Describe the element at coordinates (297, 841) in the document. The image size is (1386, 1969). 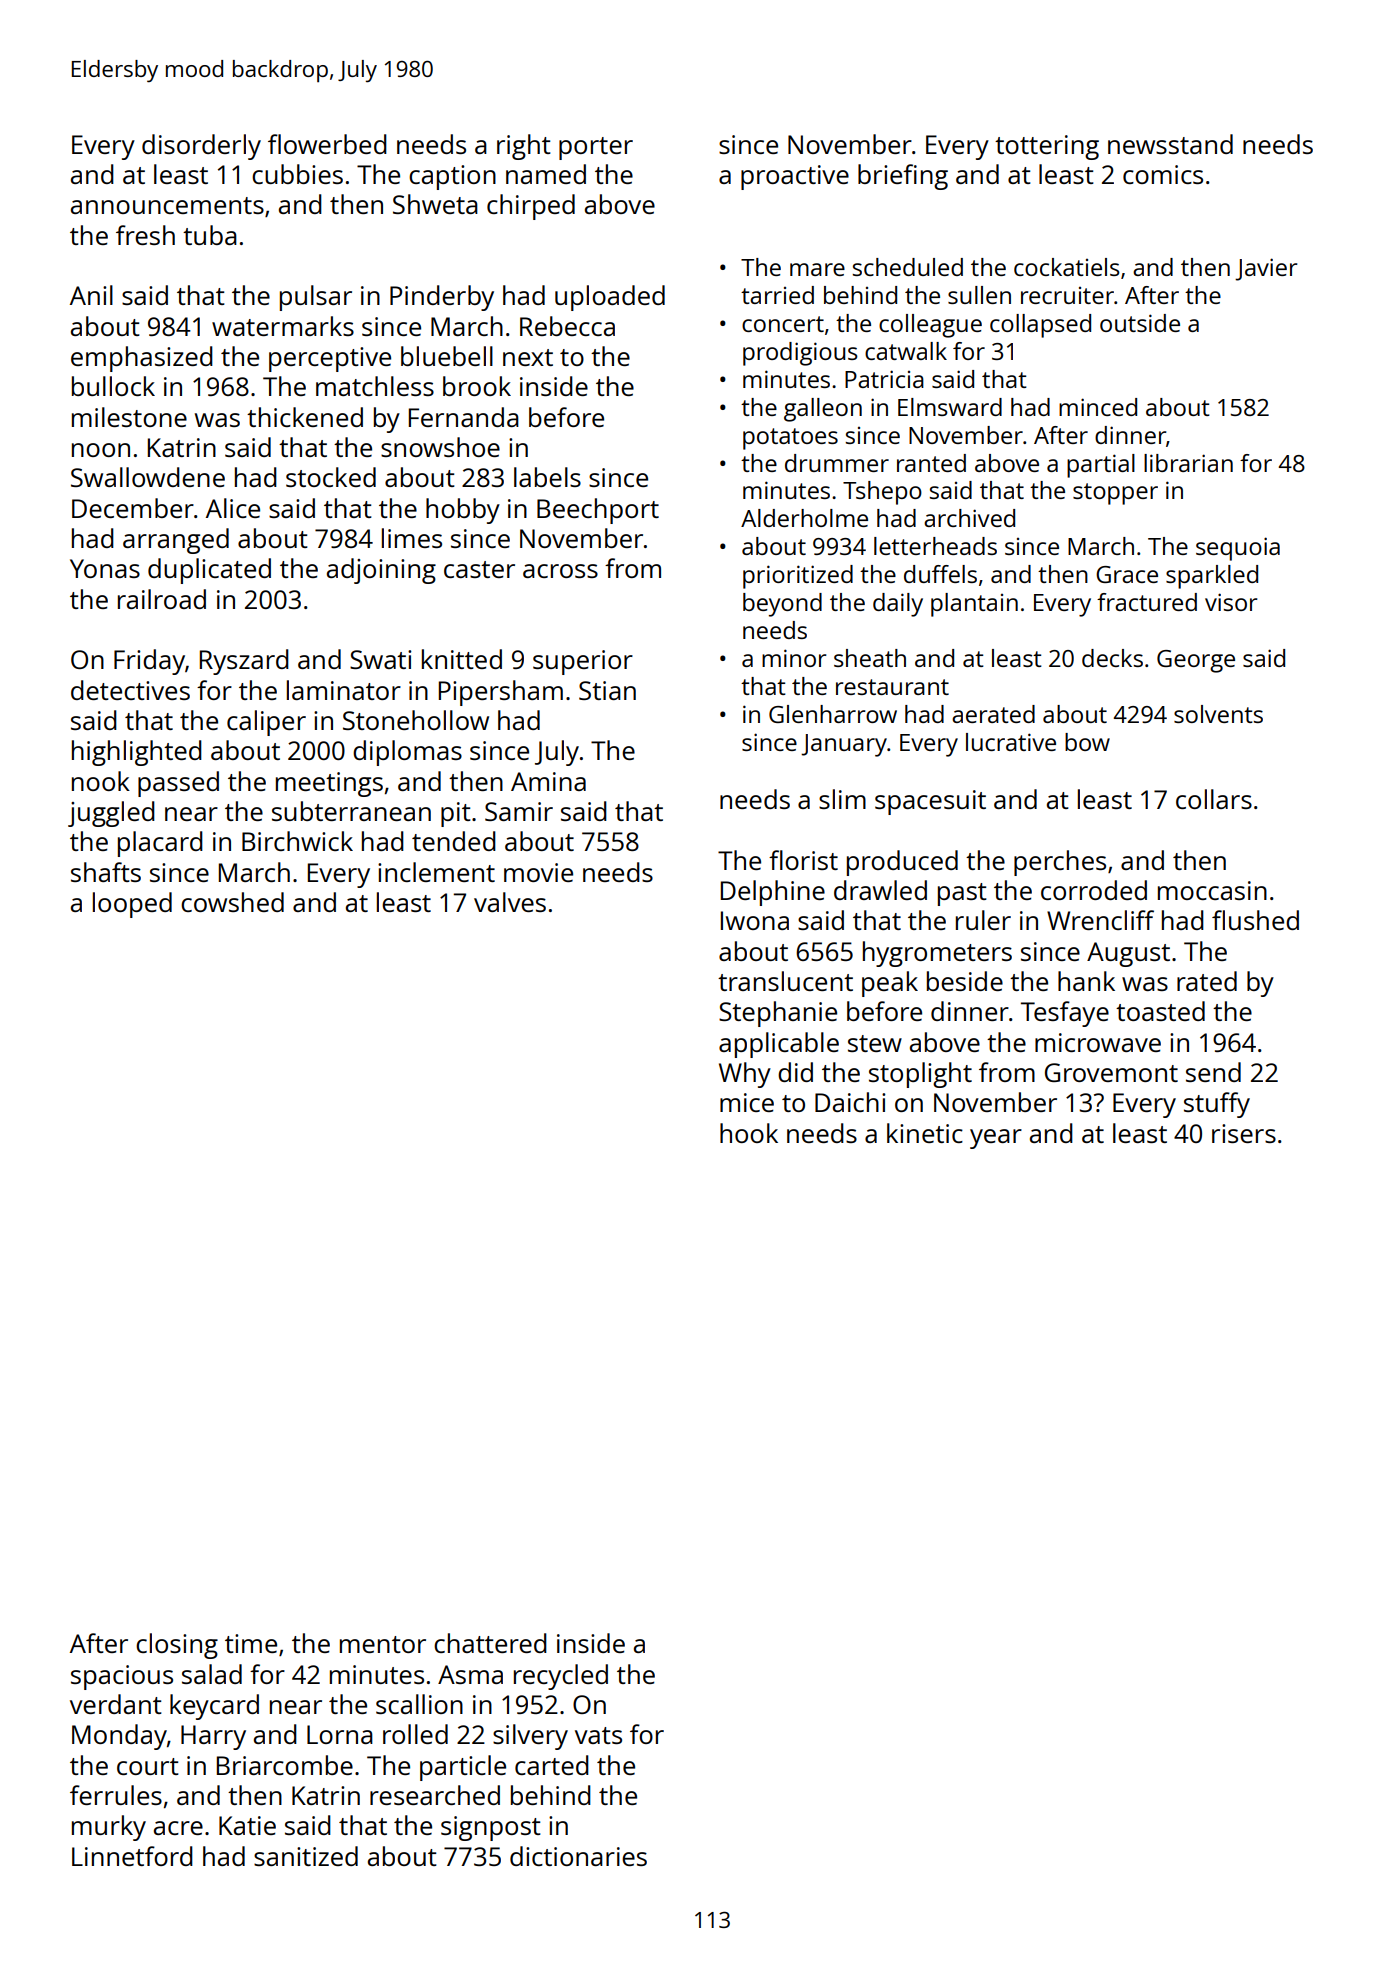
I see `Birchwick` at that location.
